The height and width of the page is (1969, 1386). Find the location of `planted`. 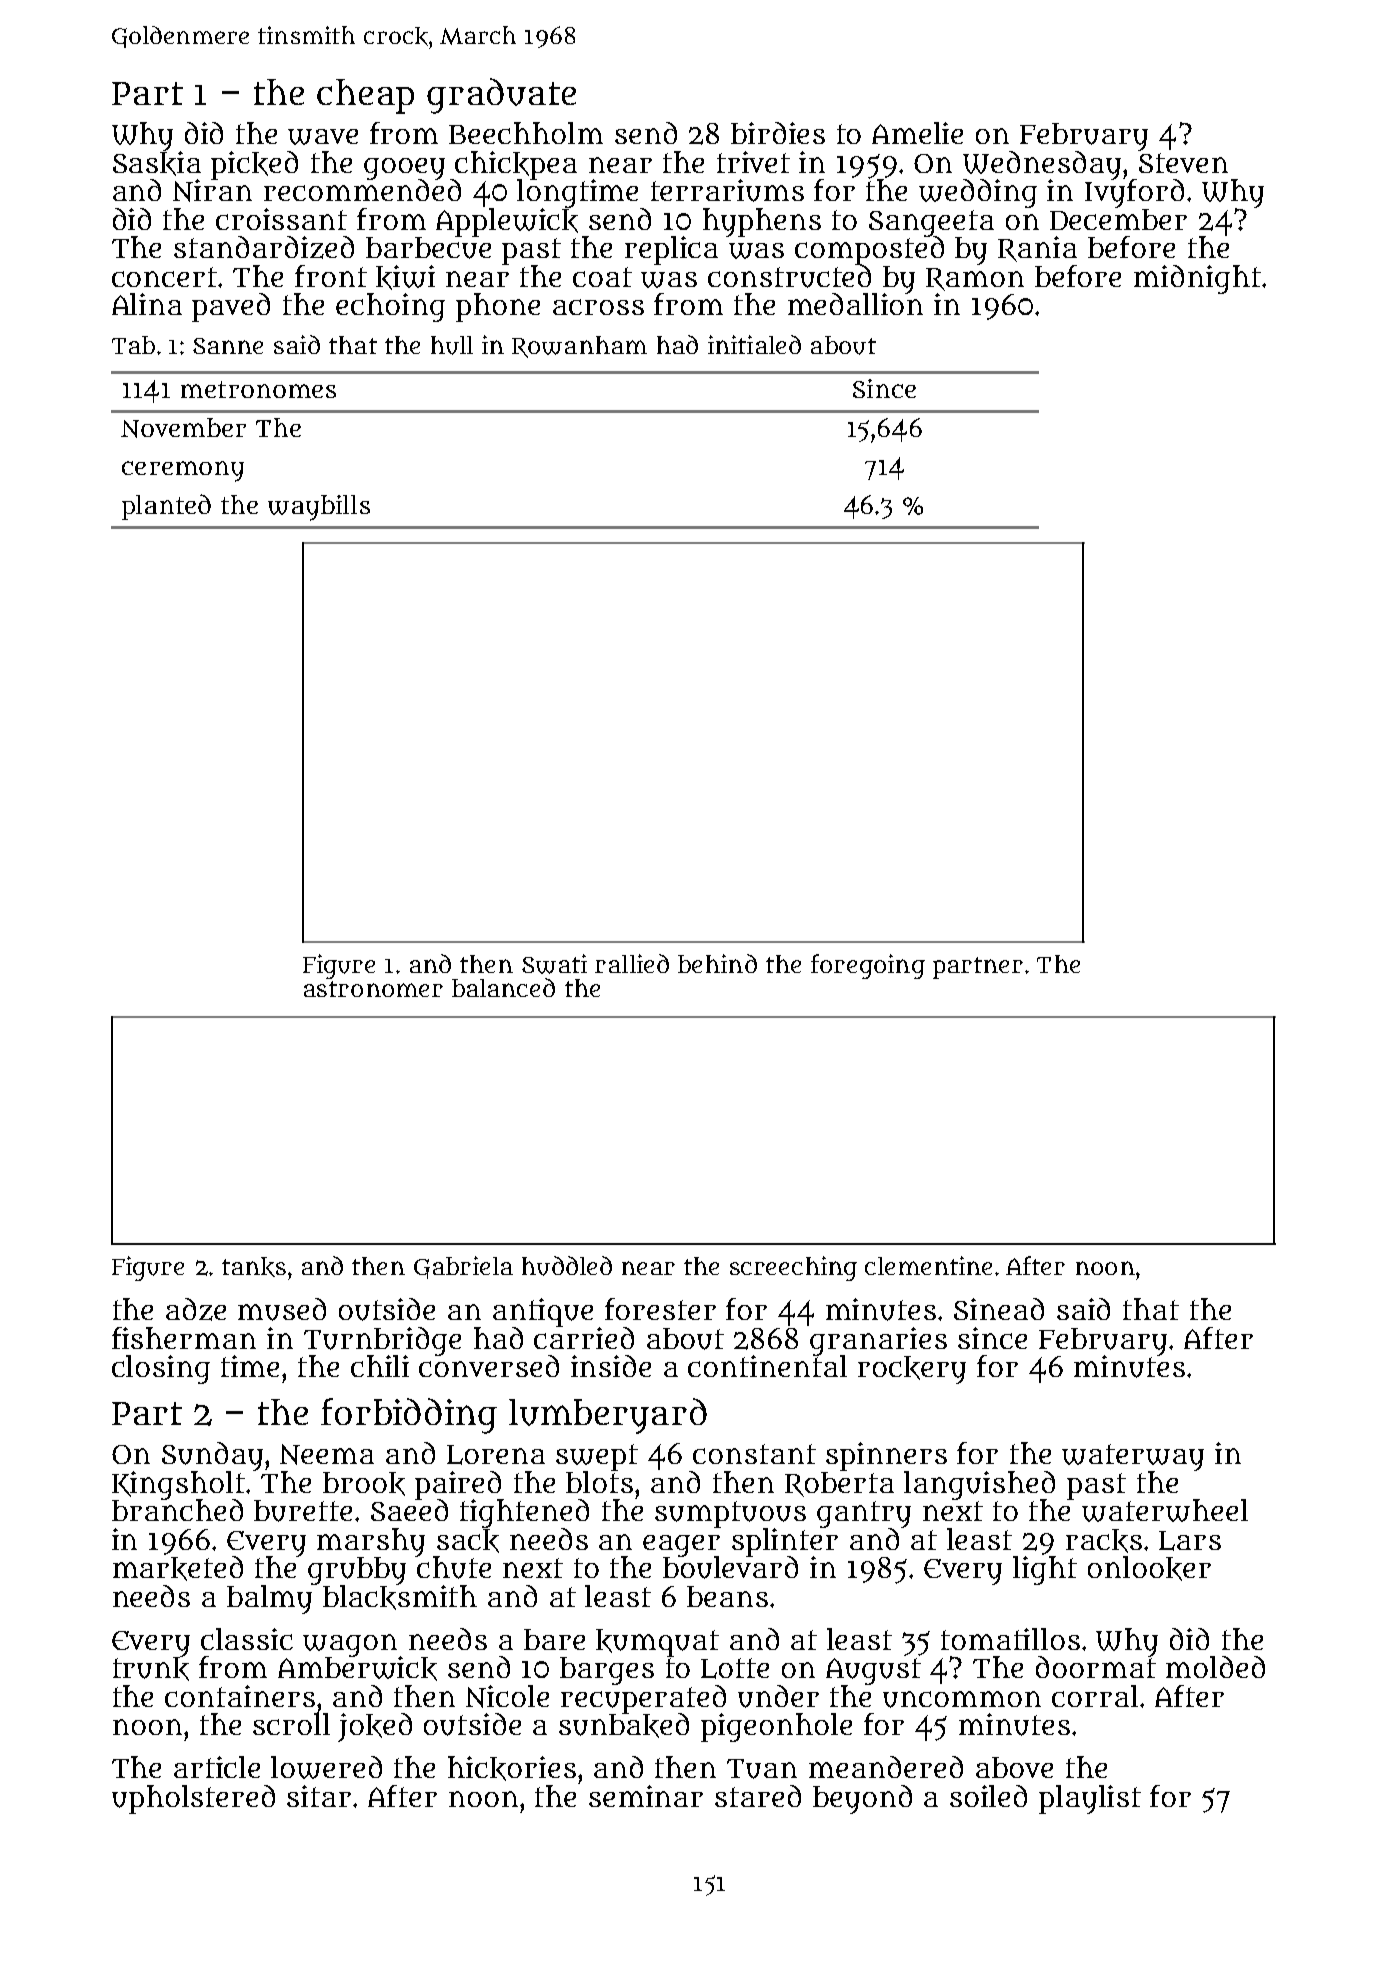

planted is located at coordinates (166, 507).
